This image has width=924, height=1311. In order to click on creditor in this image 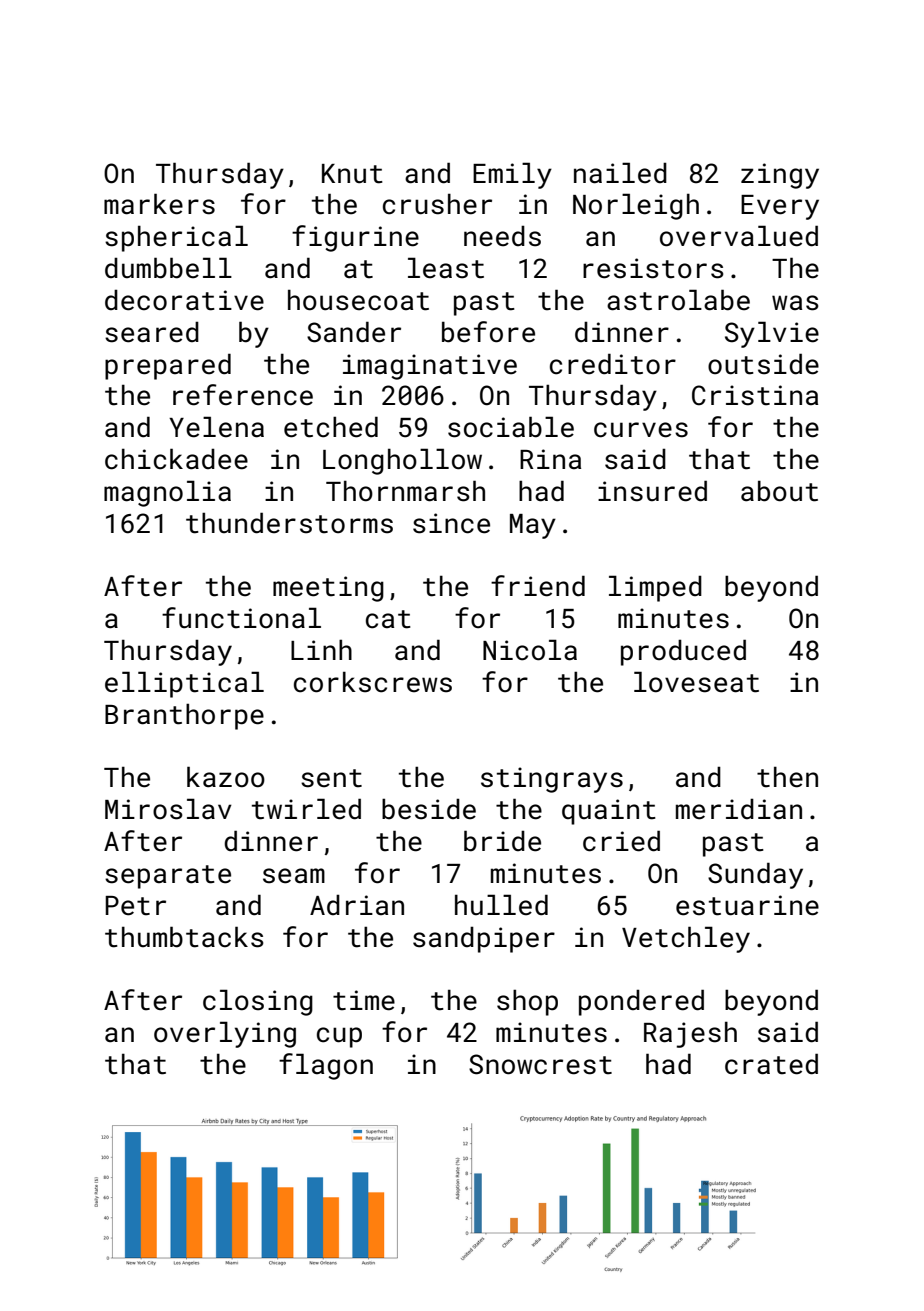, I will do `click(613, 364)`.
